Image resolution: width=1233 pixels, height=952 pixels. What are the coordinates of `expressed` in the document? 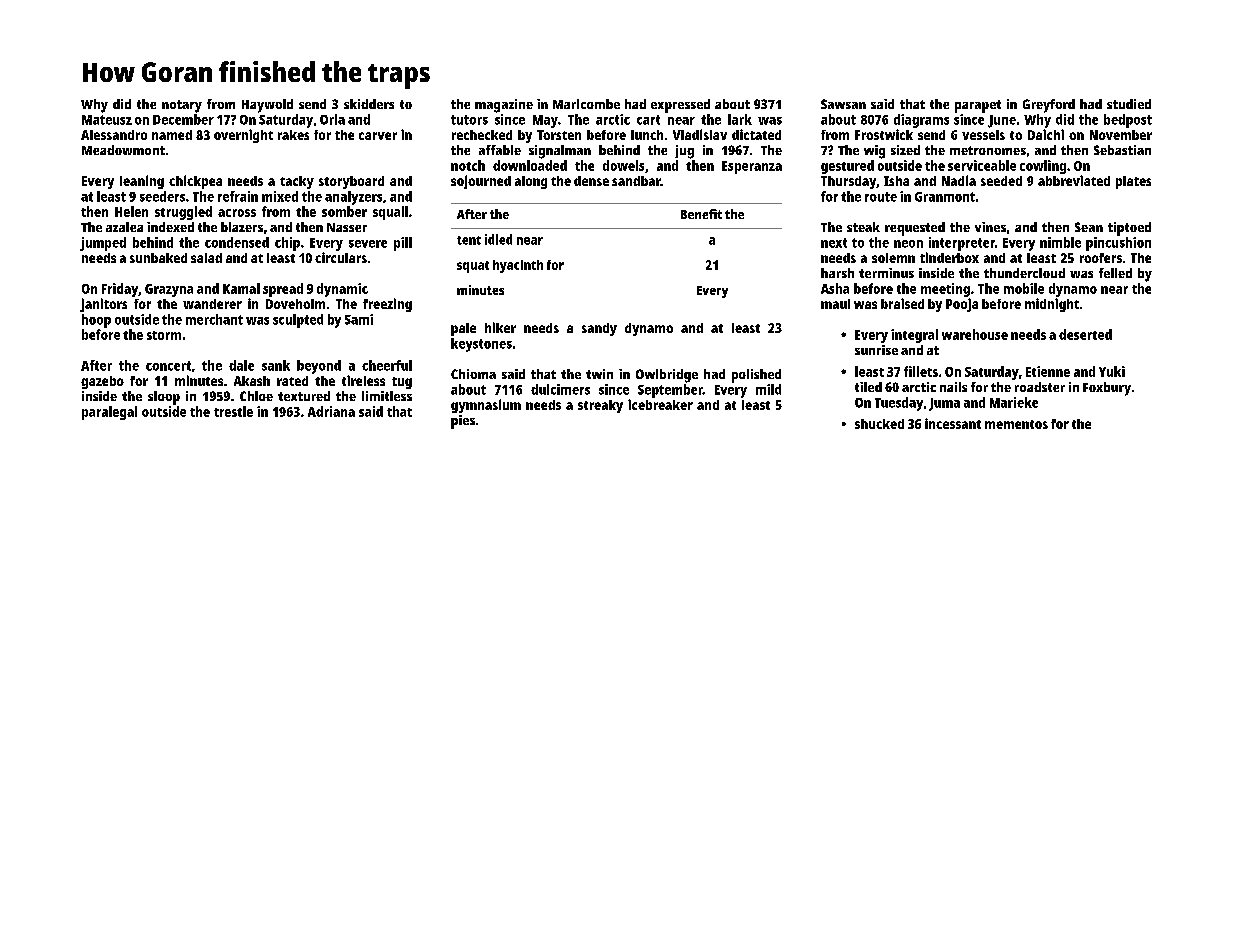 It's located at (680, 106).
